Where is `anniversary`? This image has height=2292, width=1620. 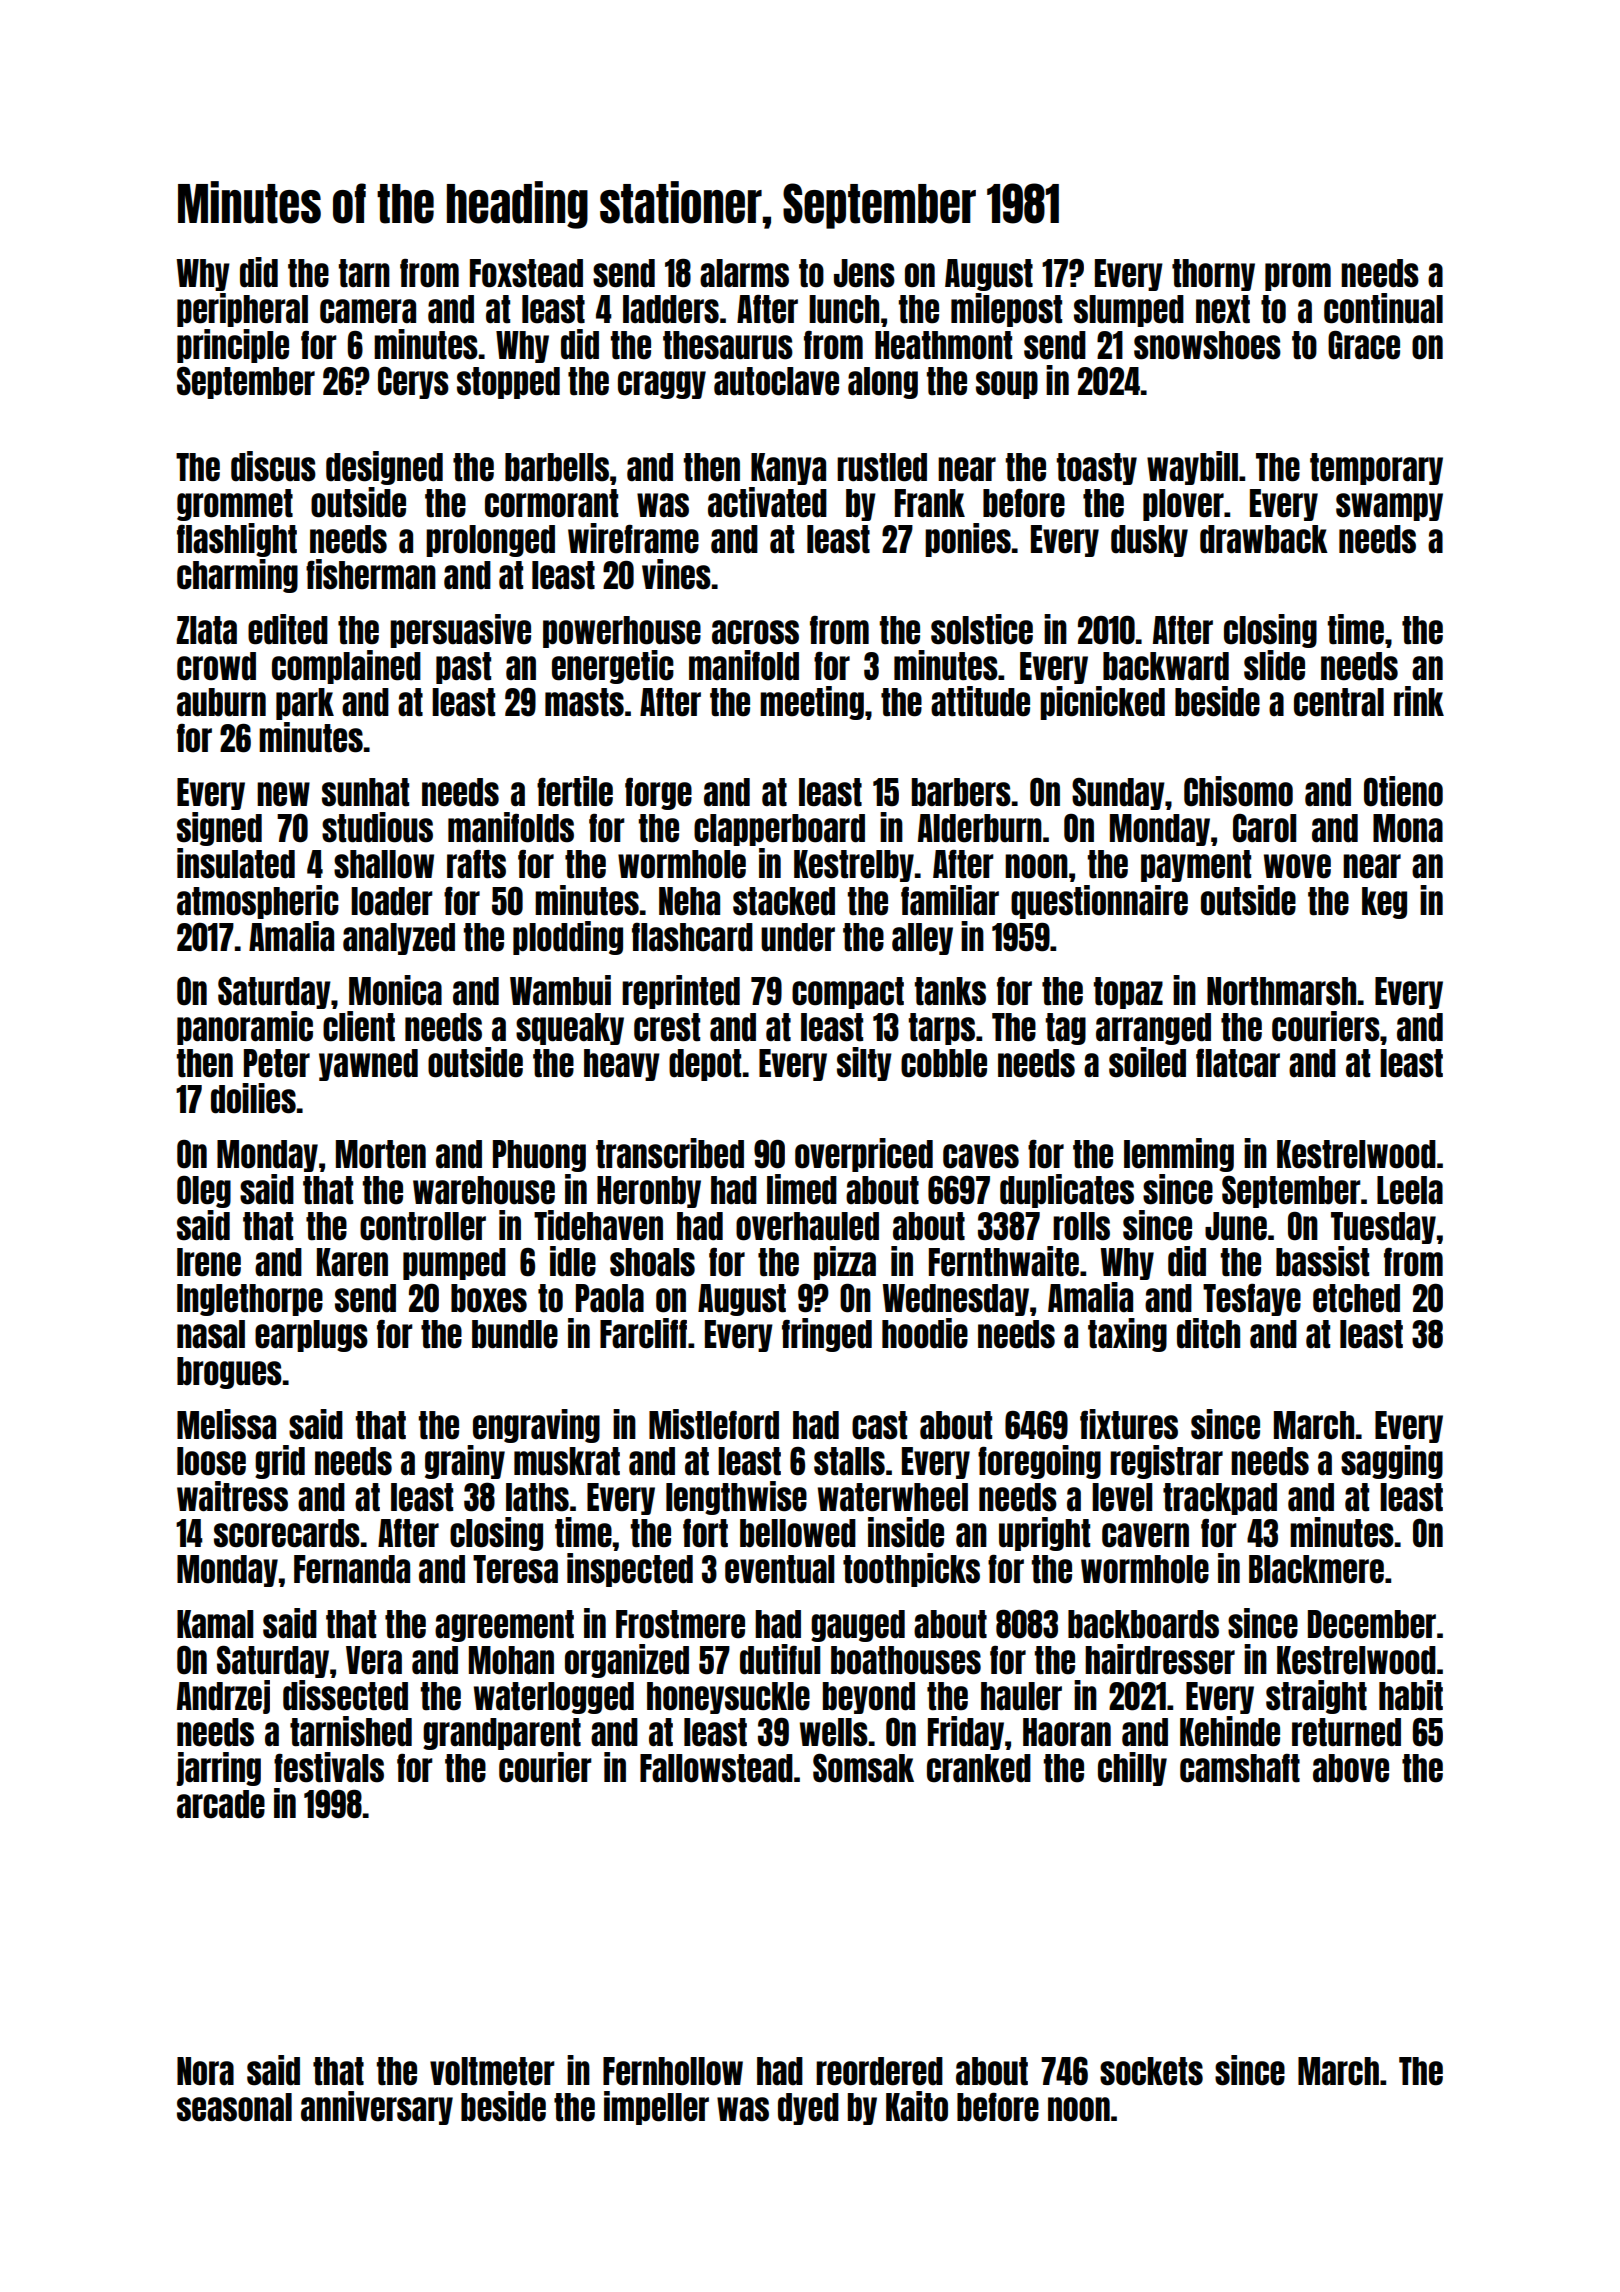 anniversary is located at coordinates (377, 2108).
